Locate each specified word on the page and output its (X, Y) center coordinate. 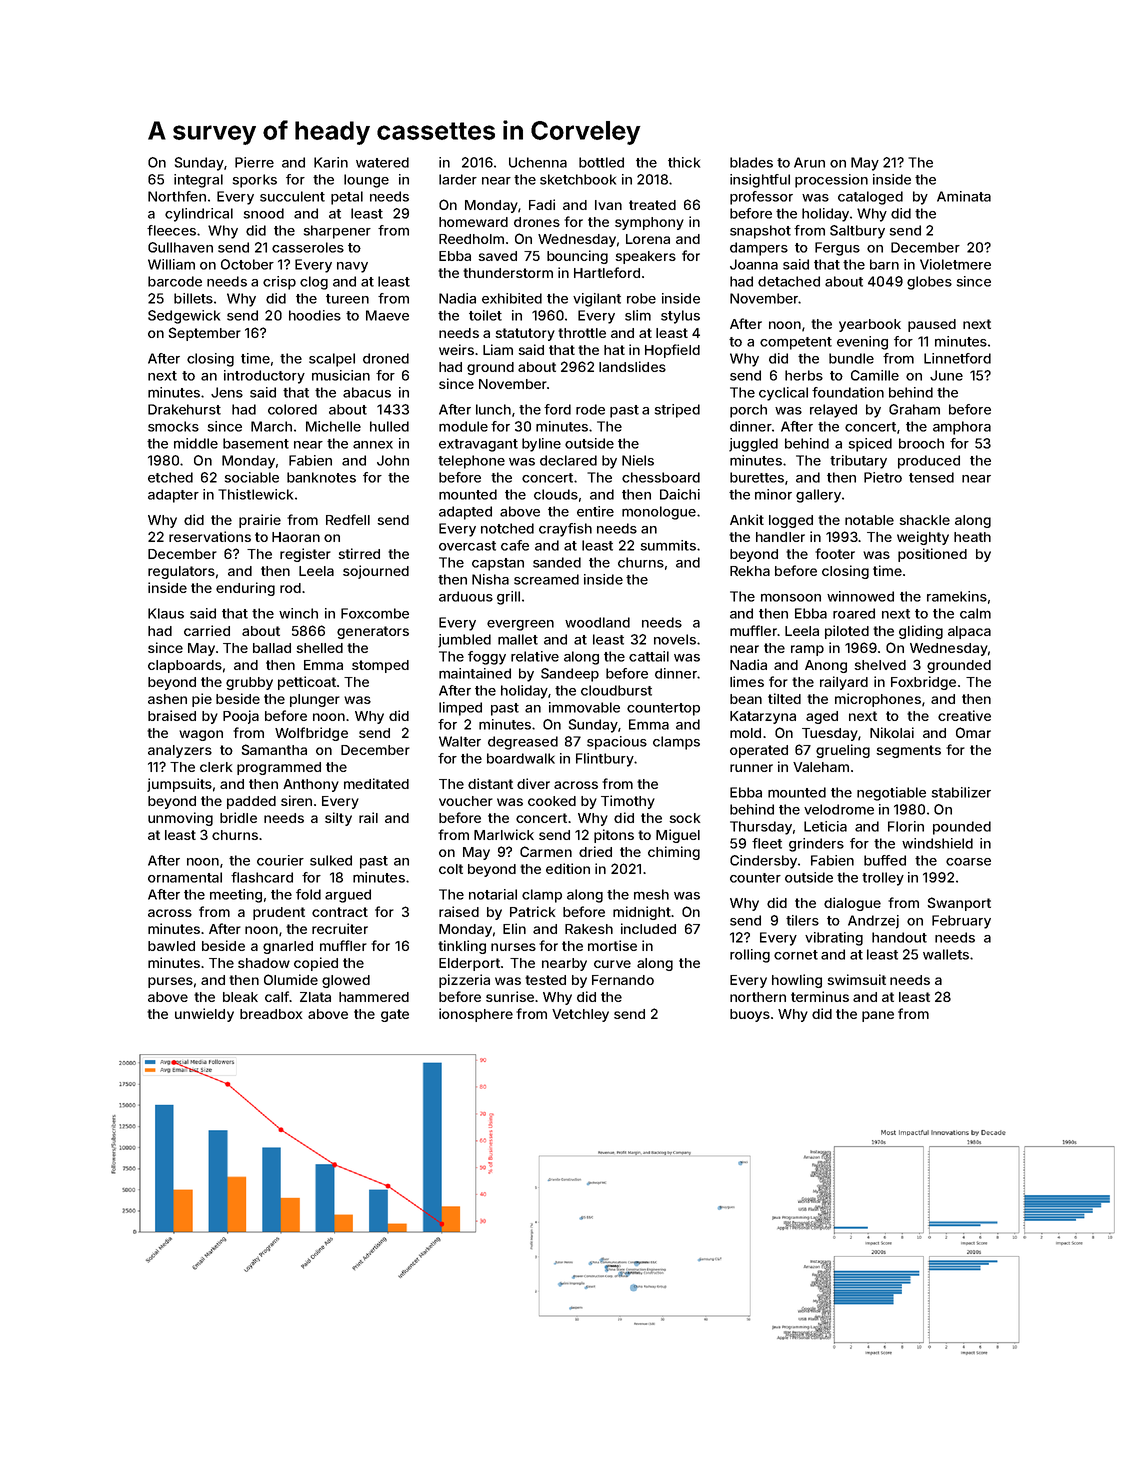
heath (972, 537)
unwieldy (204, 1015)
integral (198, 181)
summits (668, 545)
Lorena (648, 239)
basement (256, 443)
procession (831, 181)
